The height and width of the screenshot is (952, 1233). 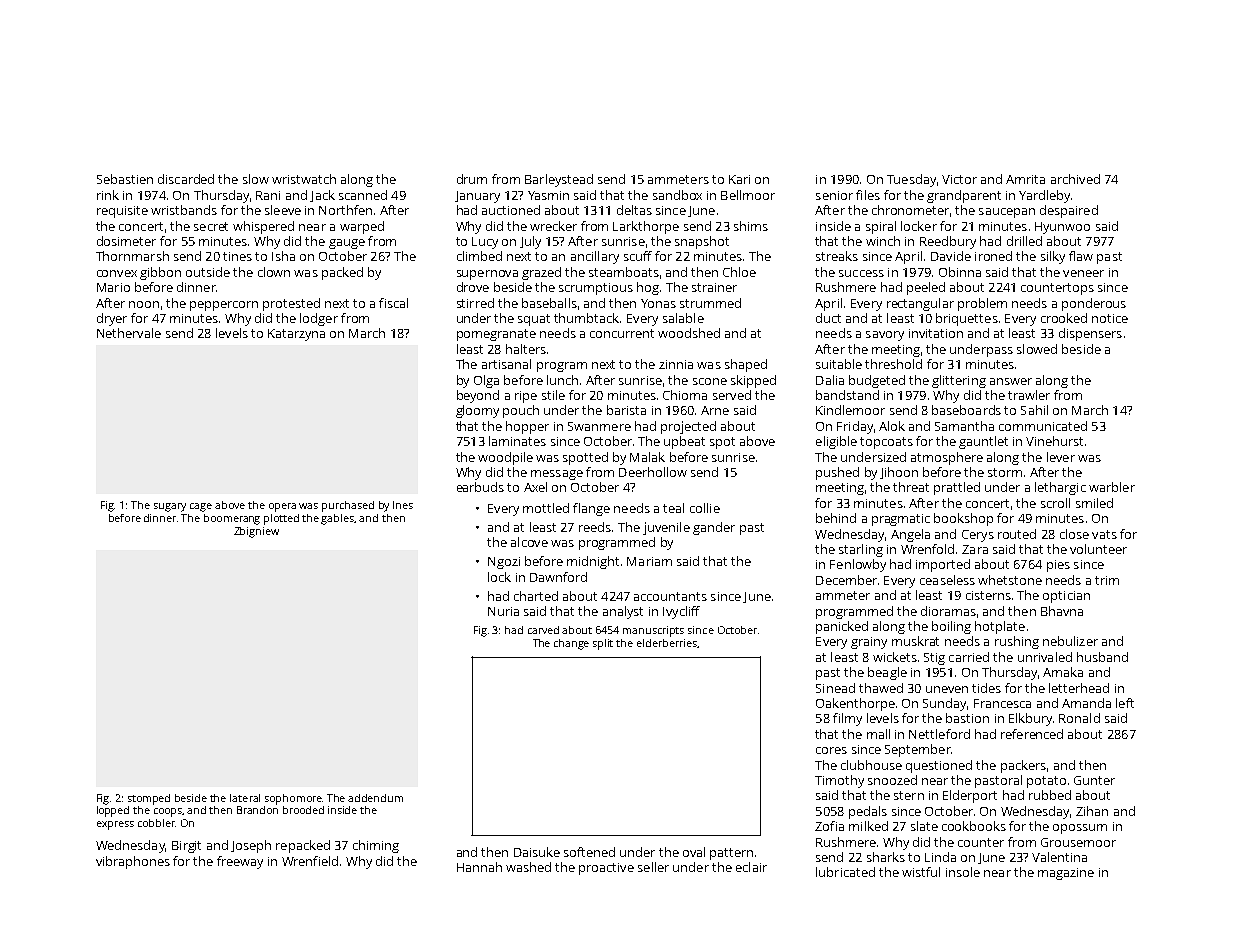 What do you see at coordinates (1032, 734) in the screenshot?
I see `referenced` at bounding box center [1032, 734].
